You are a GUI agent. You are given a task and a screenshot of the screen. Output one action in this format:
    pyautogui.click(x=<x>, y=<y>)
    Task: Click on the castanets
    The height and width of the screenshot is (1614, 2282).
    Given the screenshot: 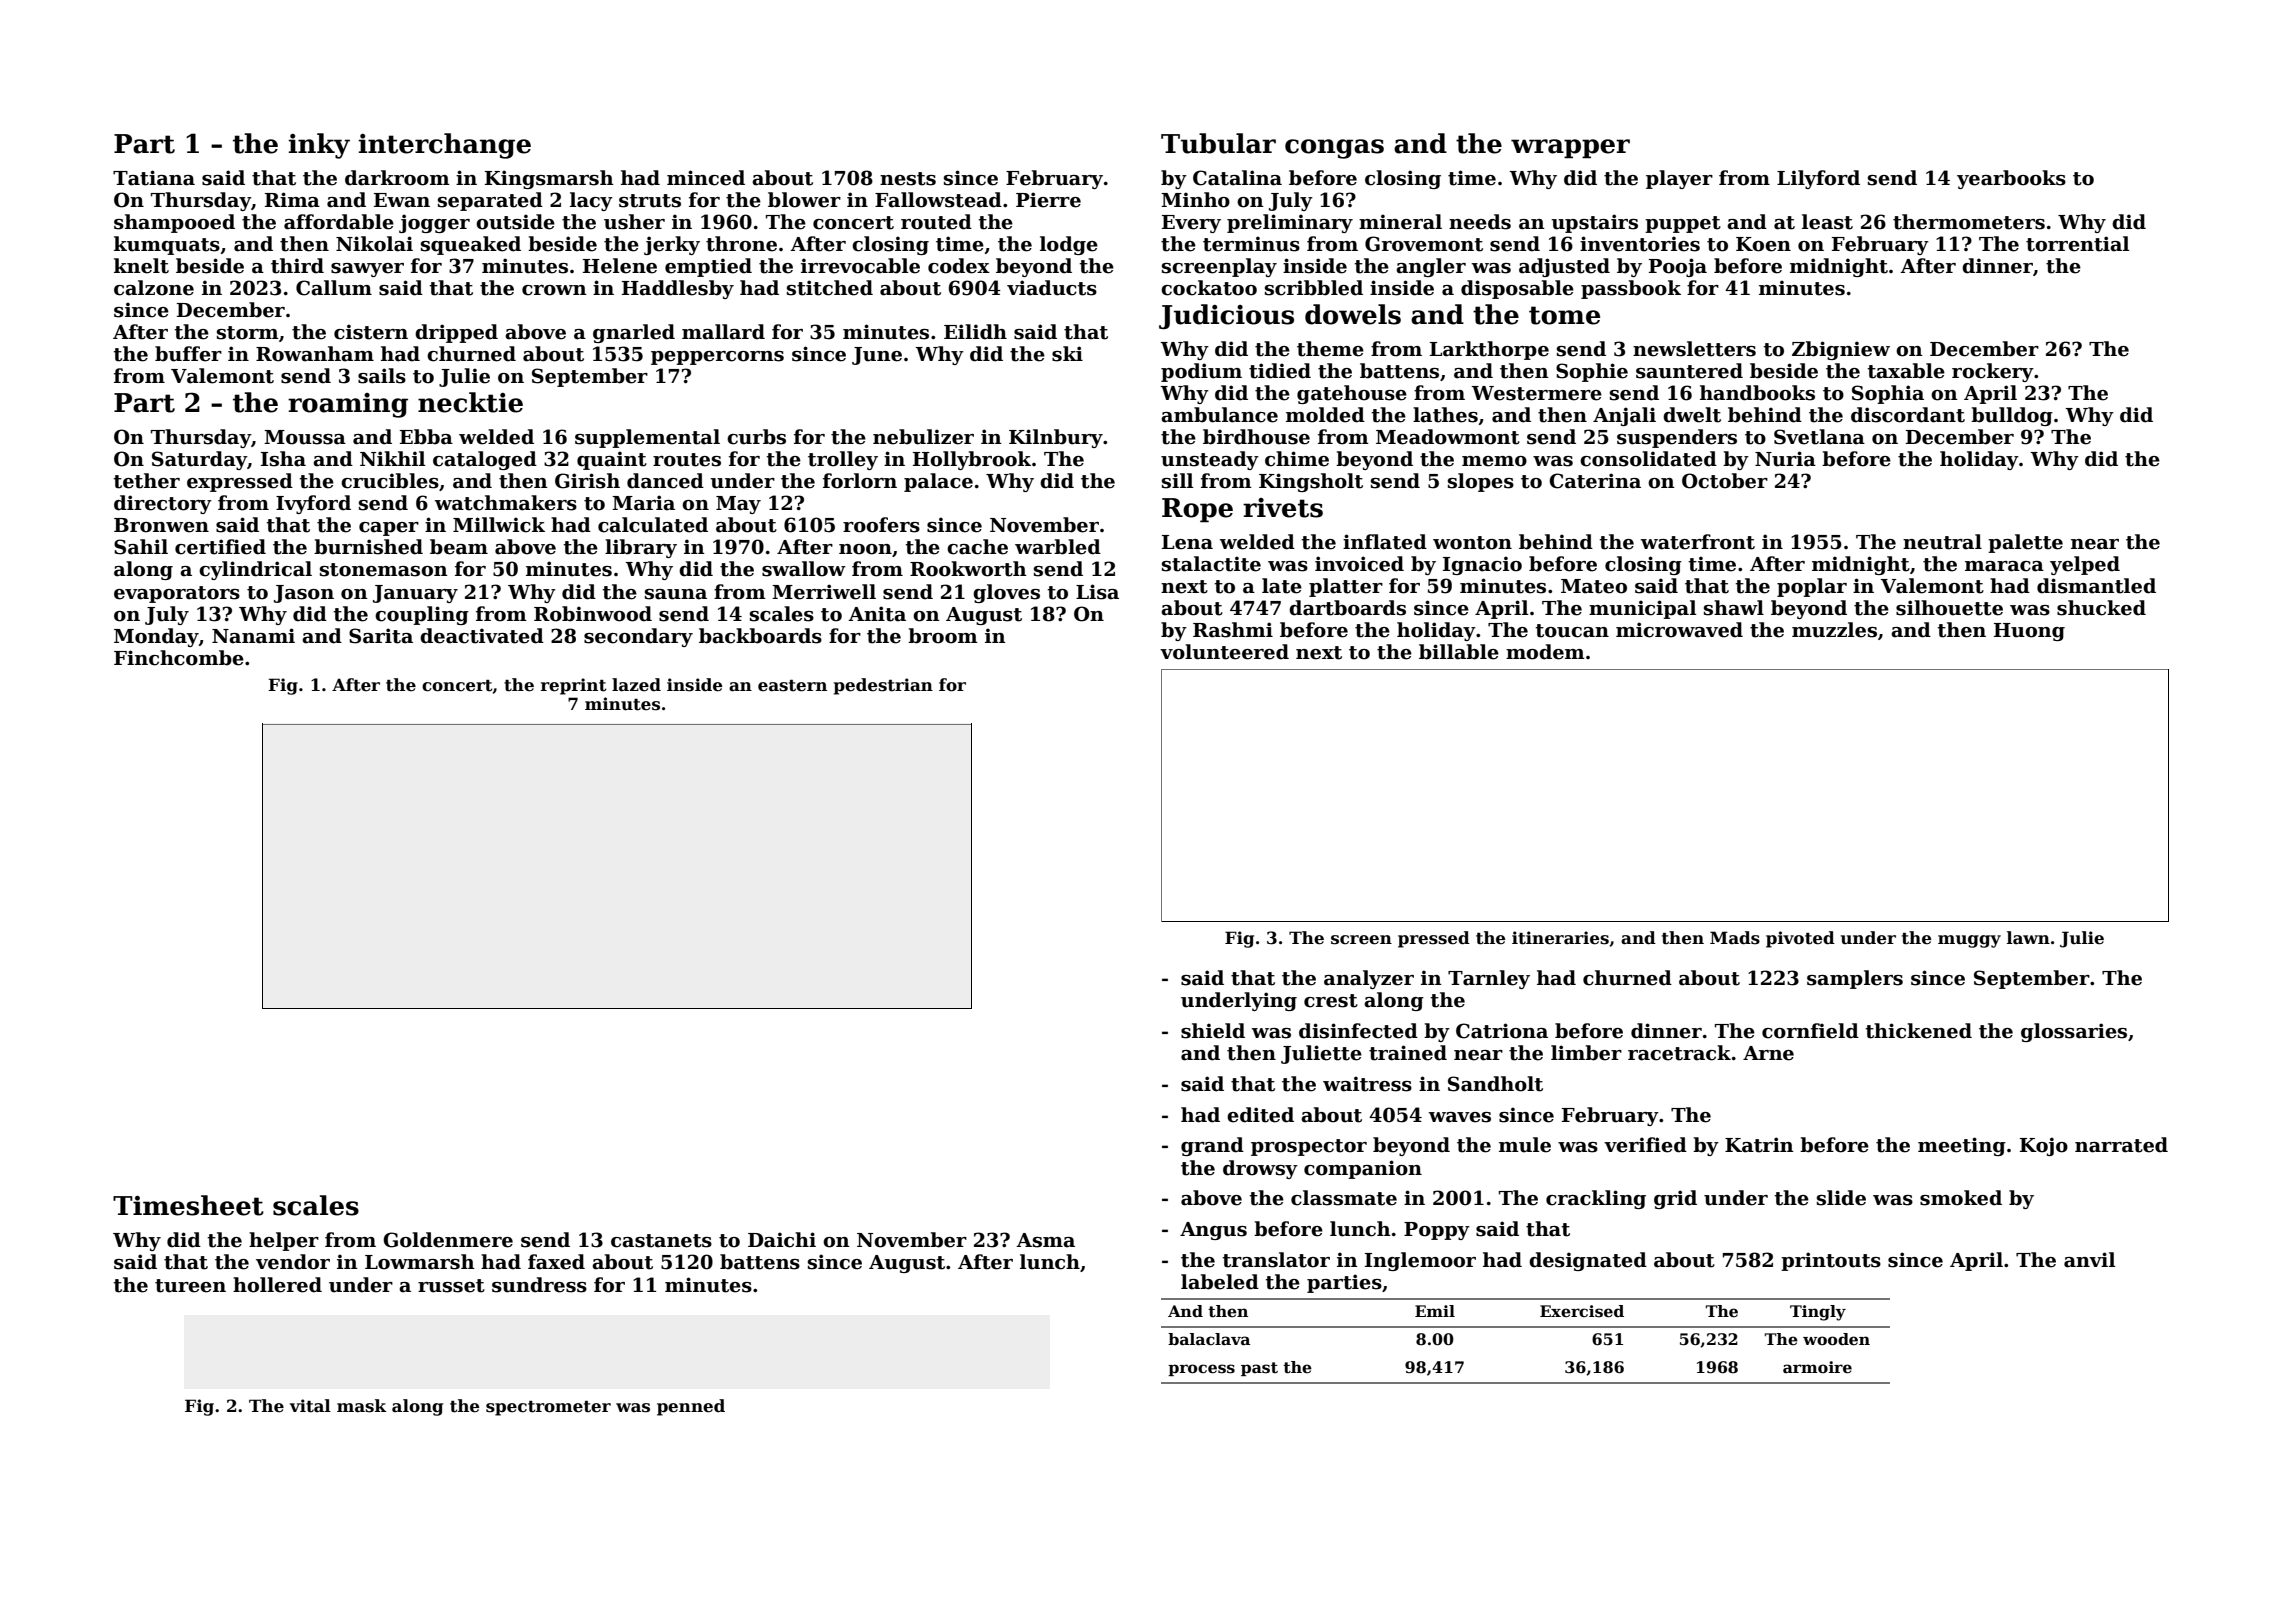 What is the action you would take?
    pyautogui.click(x=661, y=1241)
